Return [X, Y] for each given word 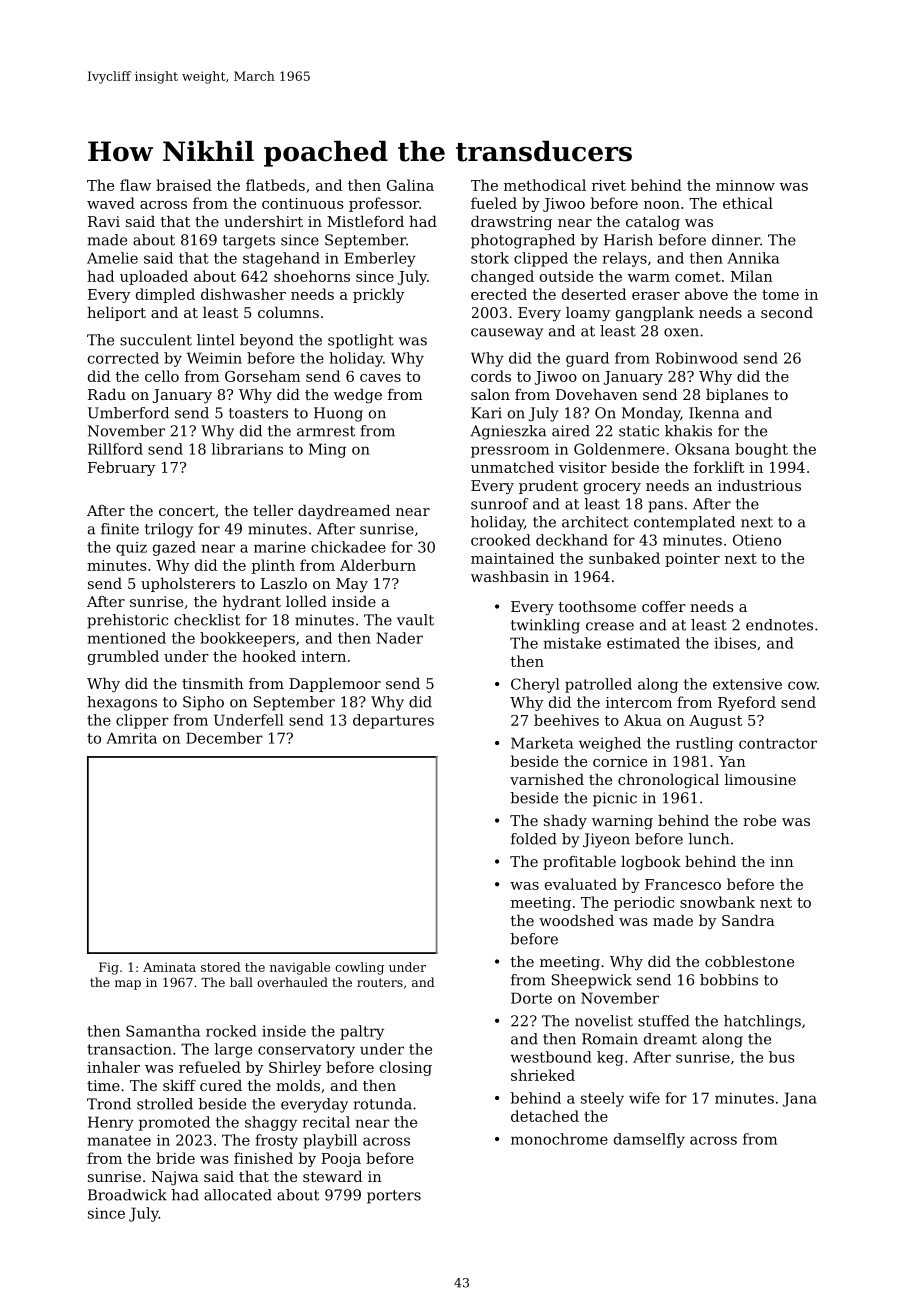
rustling [704, 744]
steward [332, 1176]
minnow [745, 185]
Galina [410, 185]
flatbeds [275, 185]
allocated [238, 1195]
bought [761, 450]
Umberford [128, 413]
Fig [109, 968]
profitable [579, 863]
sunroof [500, 504]
